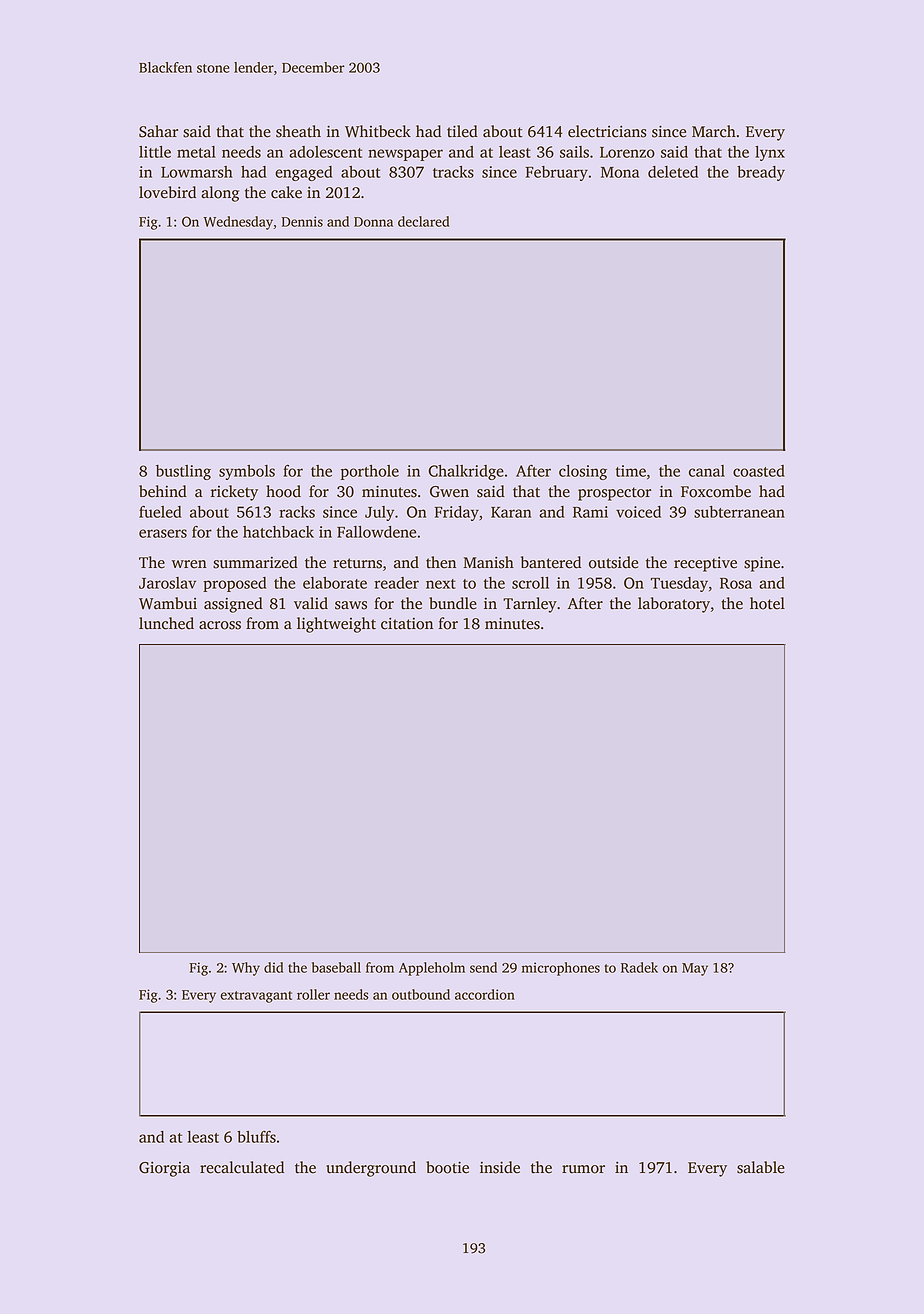 Image resolution: width=924 pixels, height=1314 pixels. I want to click on inside, so click(500, 1167).
